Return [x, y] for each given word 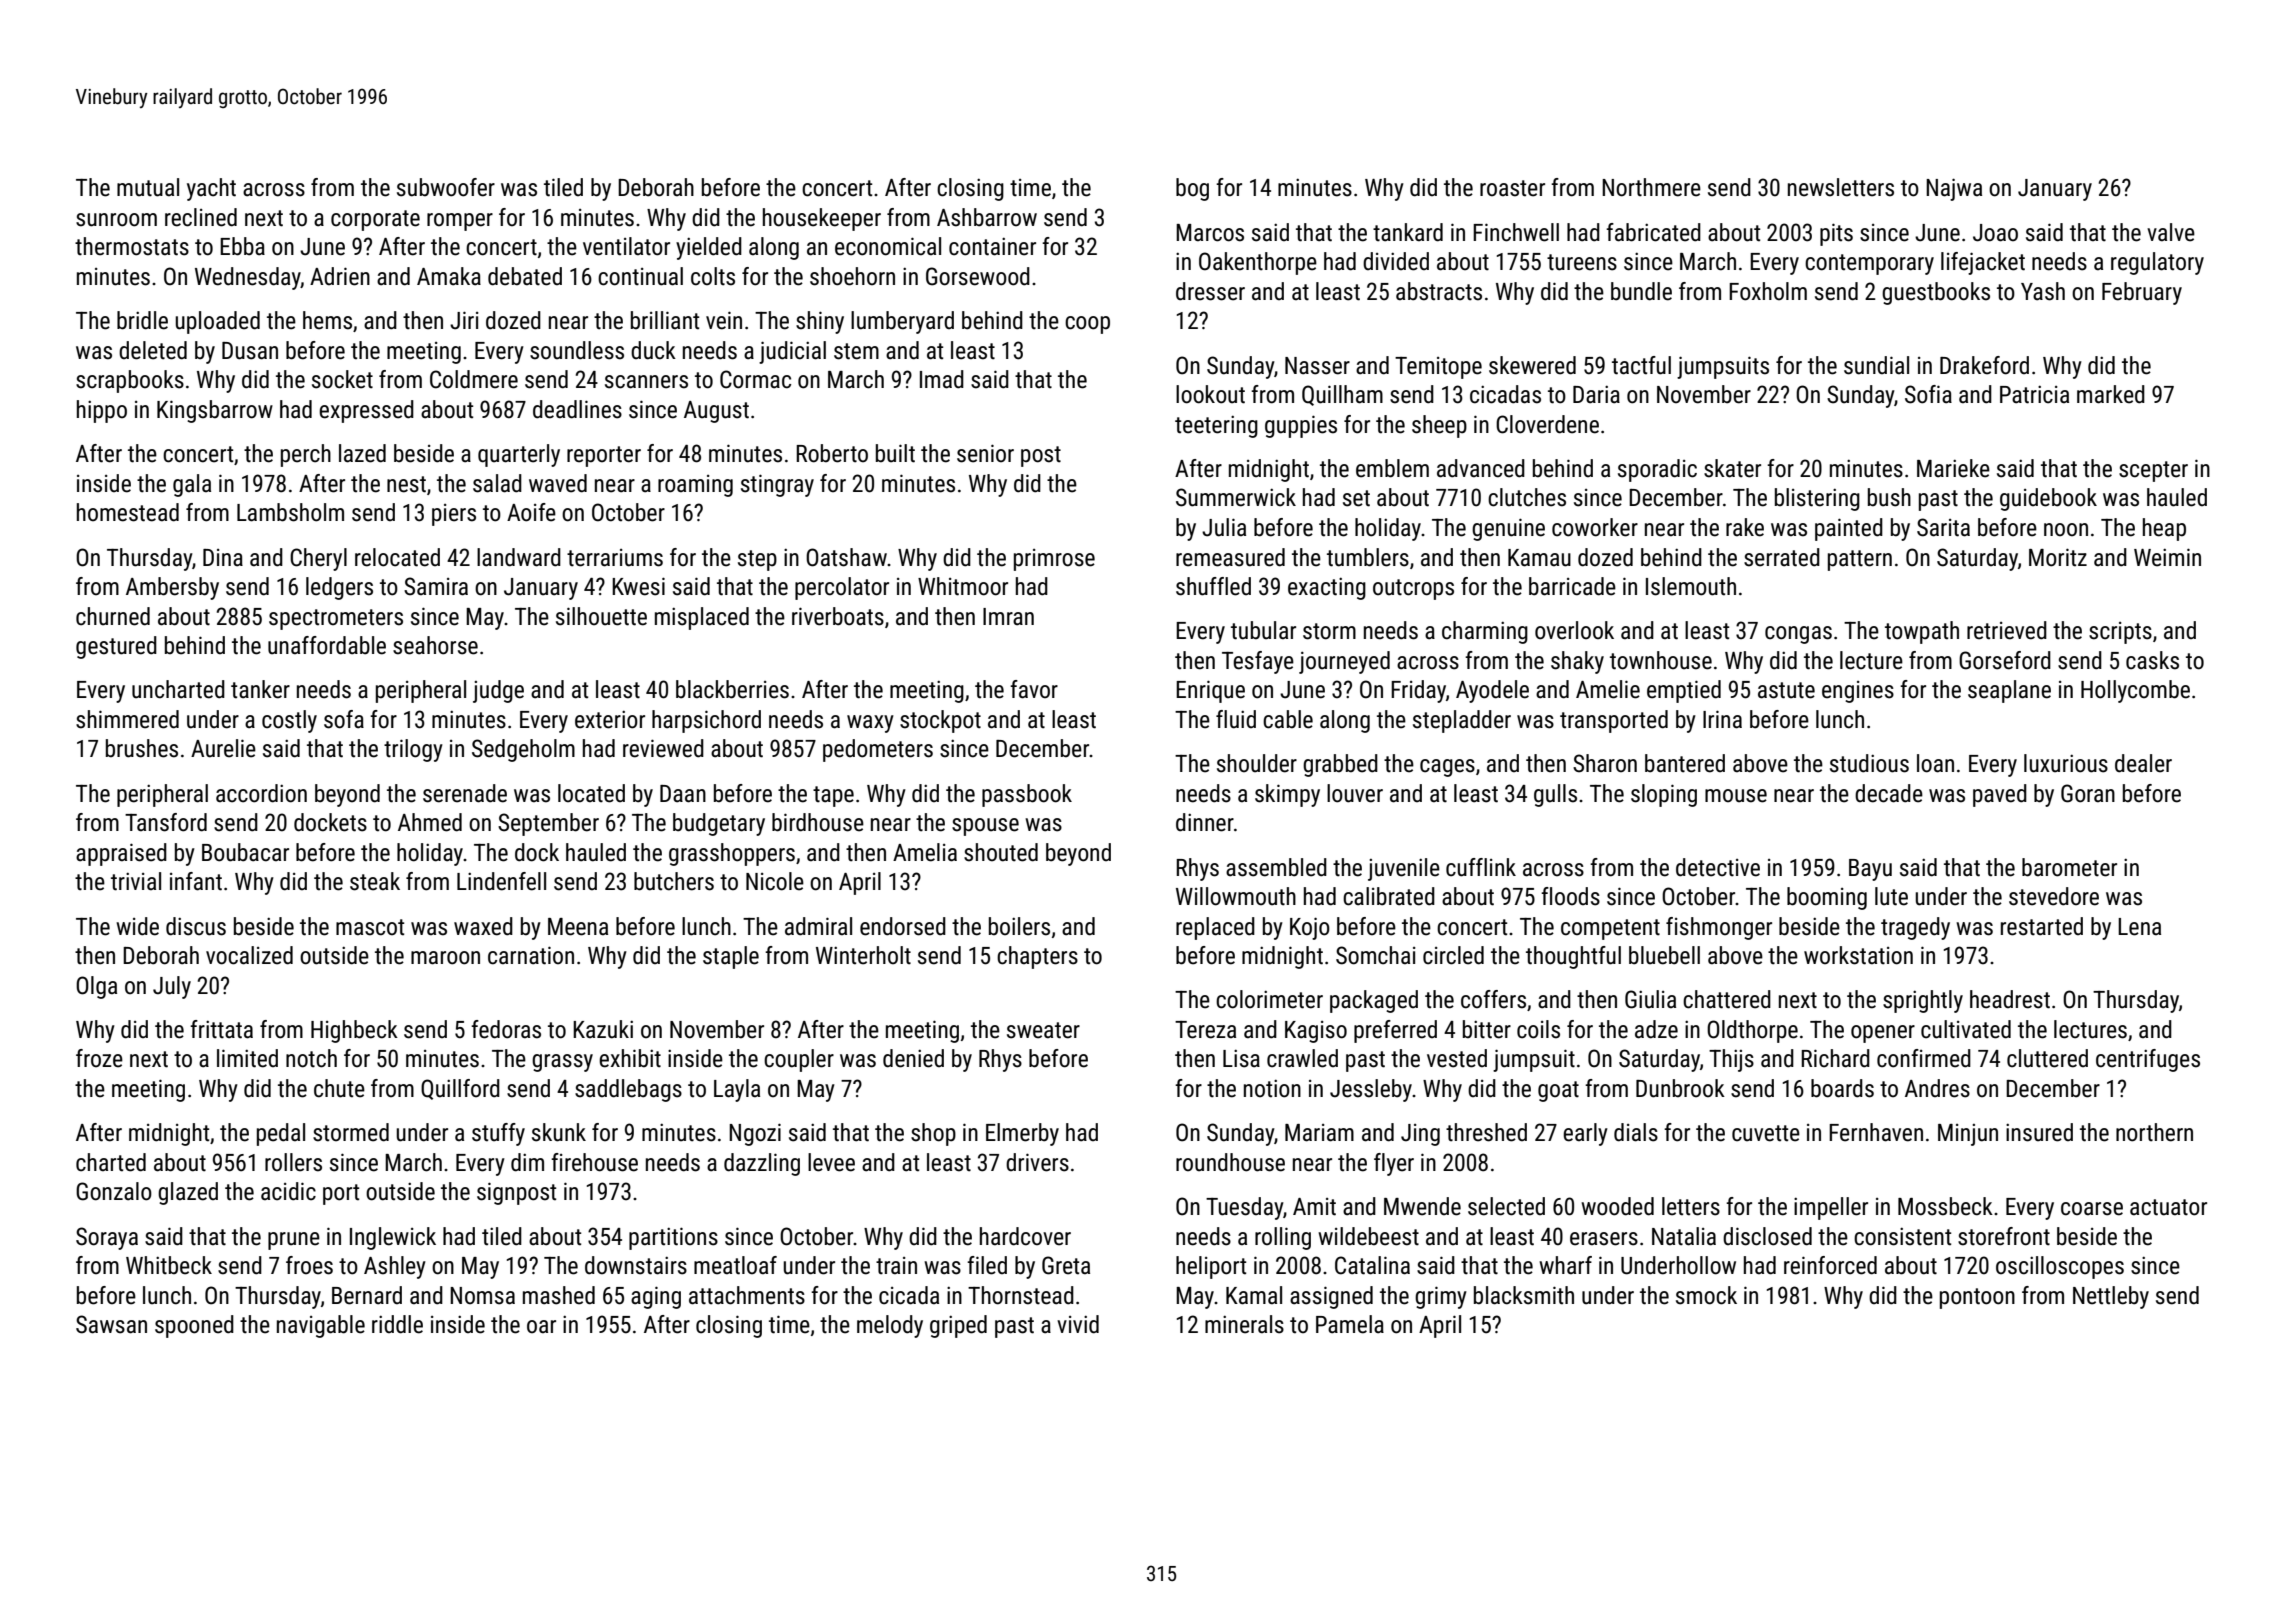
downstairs [636, 1265]
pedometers [878, 750]
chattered [1727, 999]
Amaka [449, 276]
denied [913, 1058]
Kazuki [603, 1029]
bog [1192, 189]
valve [2171, 232]
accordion [261, 793]
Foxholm [1768, 291]
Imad [942, 379]
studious [1869, 763]
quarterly [519, 455]
